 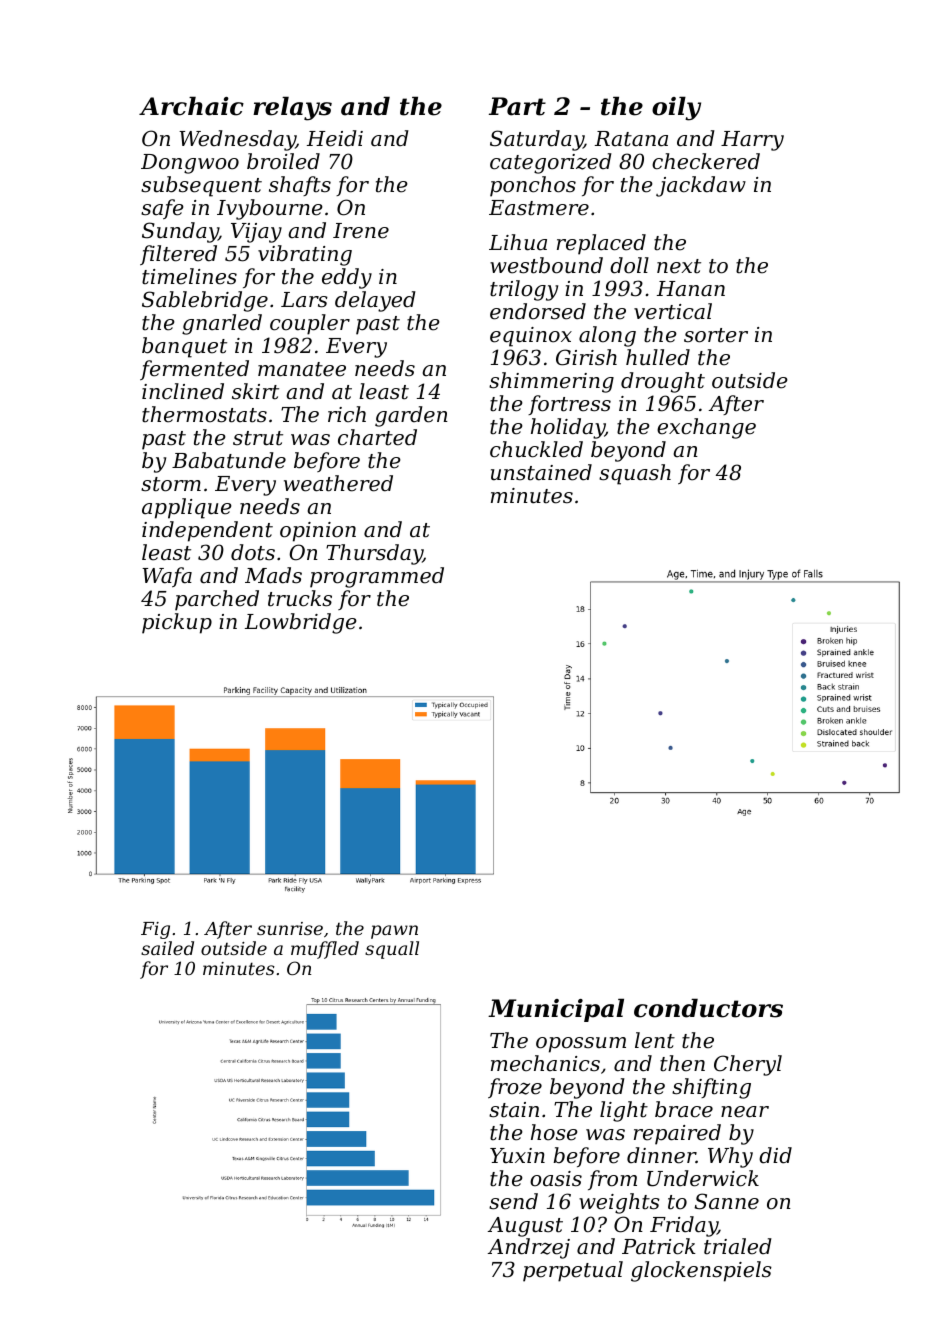 What do you see at coordinates (676, 108) in the image?
I see `oily` at bounding box center [676, 108].
